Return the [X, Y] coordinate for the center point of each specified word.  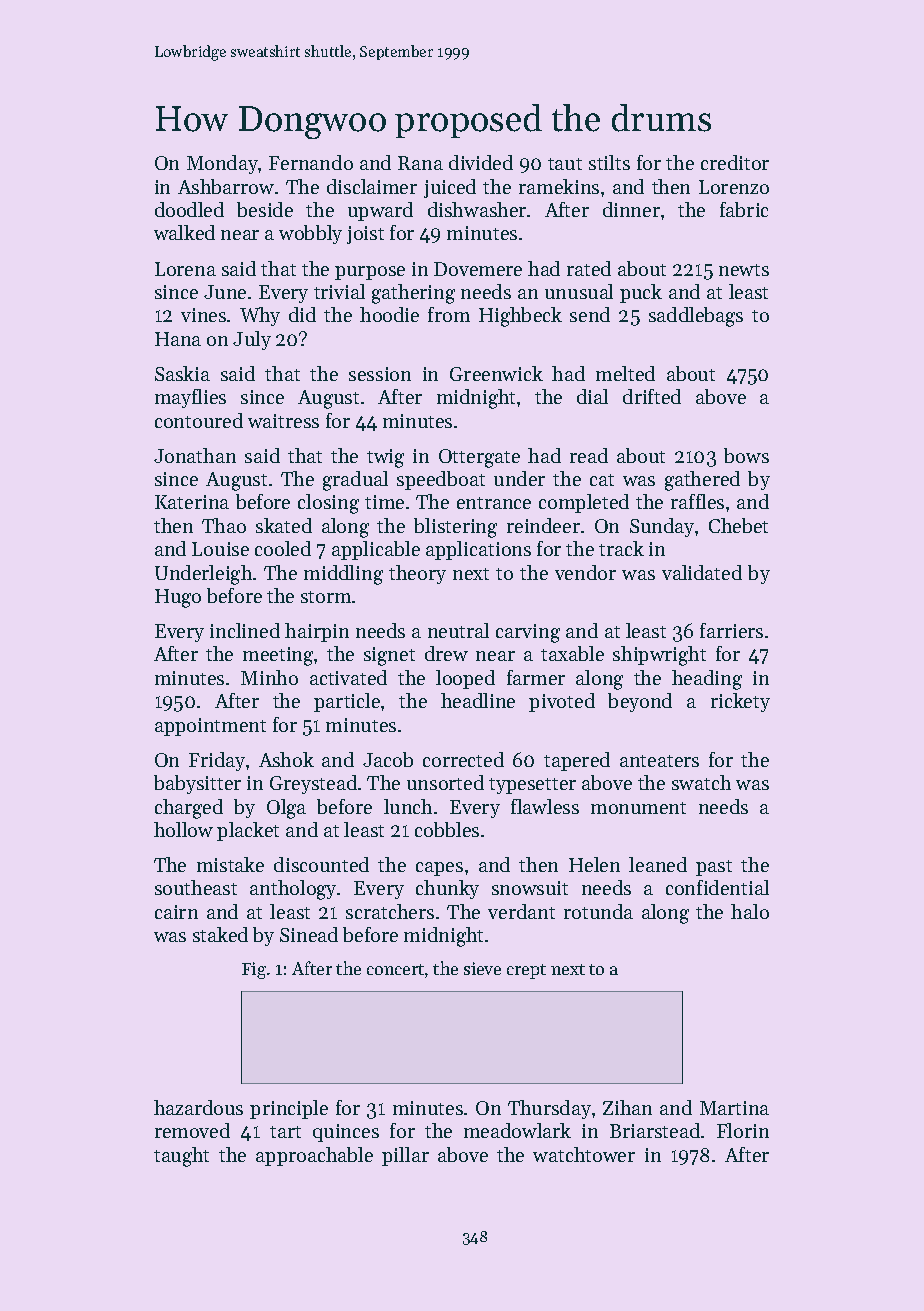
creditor [735, 162]
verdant [521, 911]
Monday [223, 164]
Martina [734, 1108]
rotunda [598, 911]
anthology [294, 890]
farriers [731, 630]
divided [481, 162]
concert [395, 969]
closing [328, 504]
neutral [458, 630]
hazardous [198, 1107]
